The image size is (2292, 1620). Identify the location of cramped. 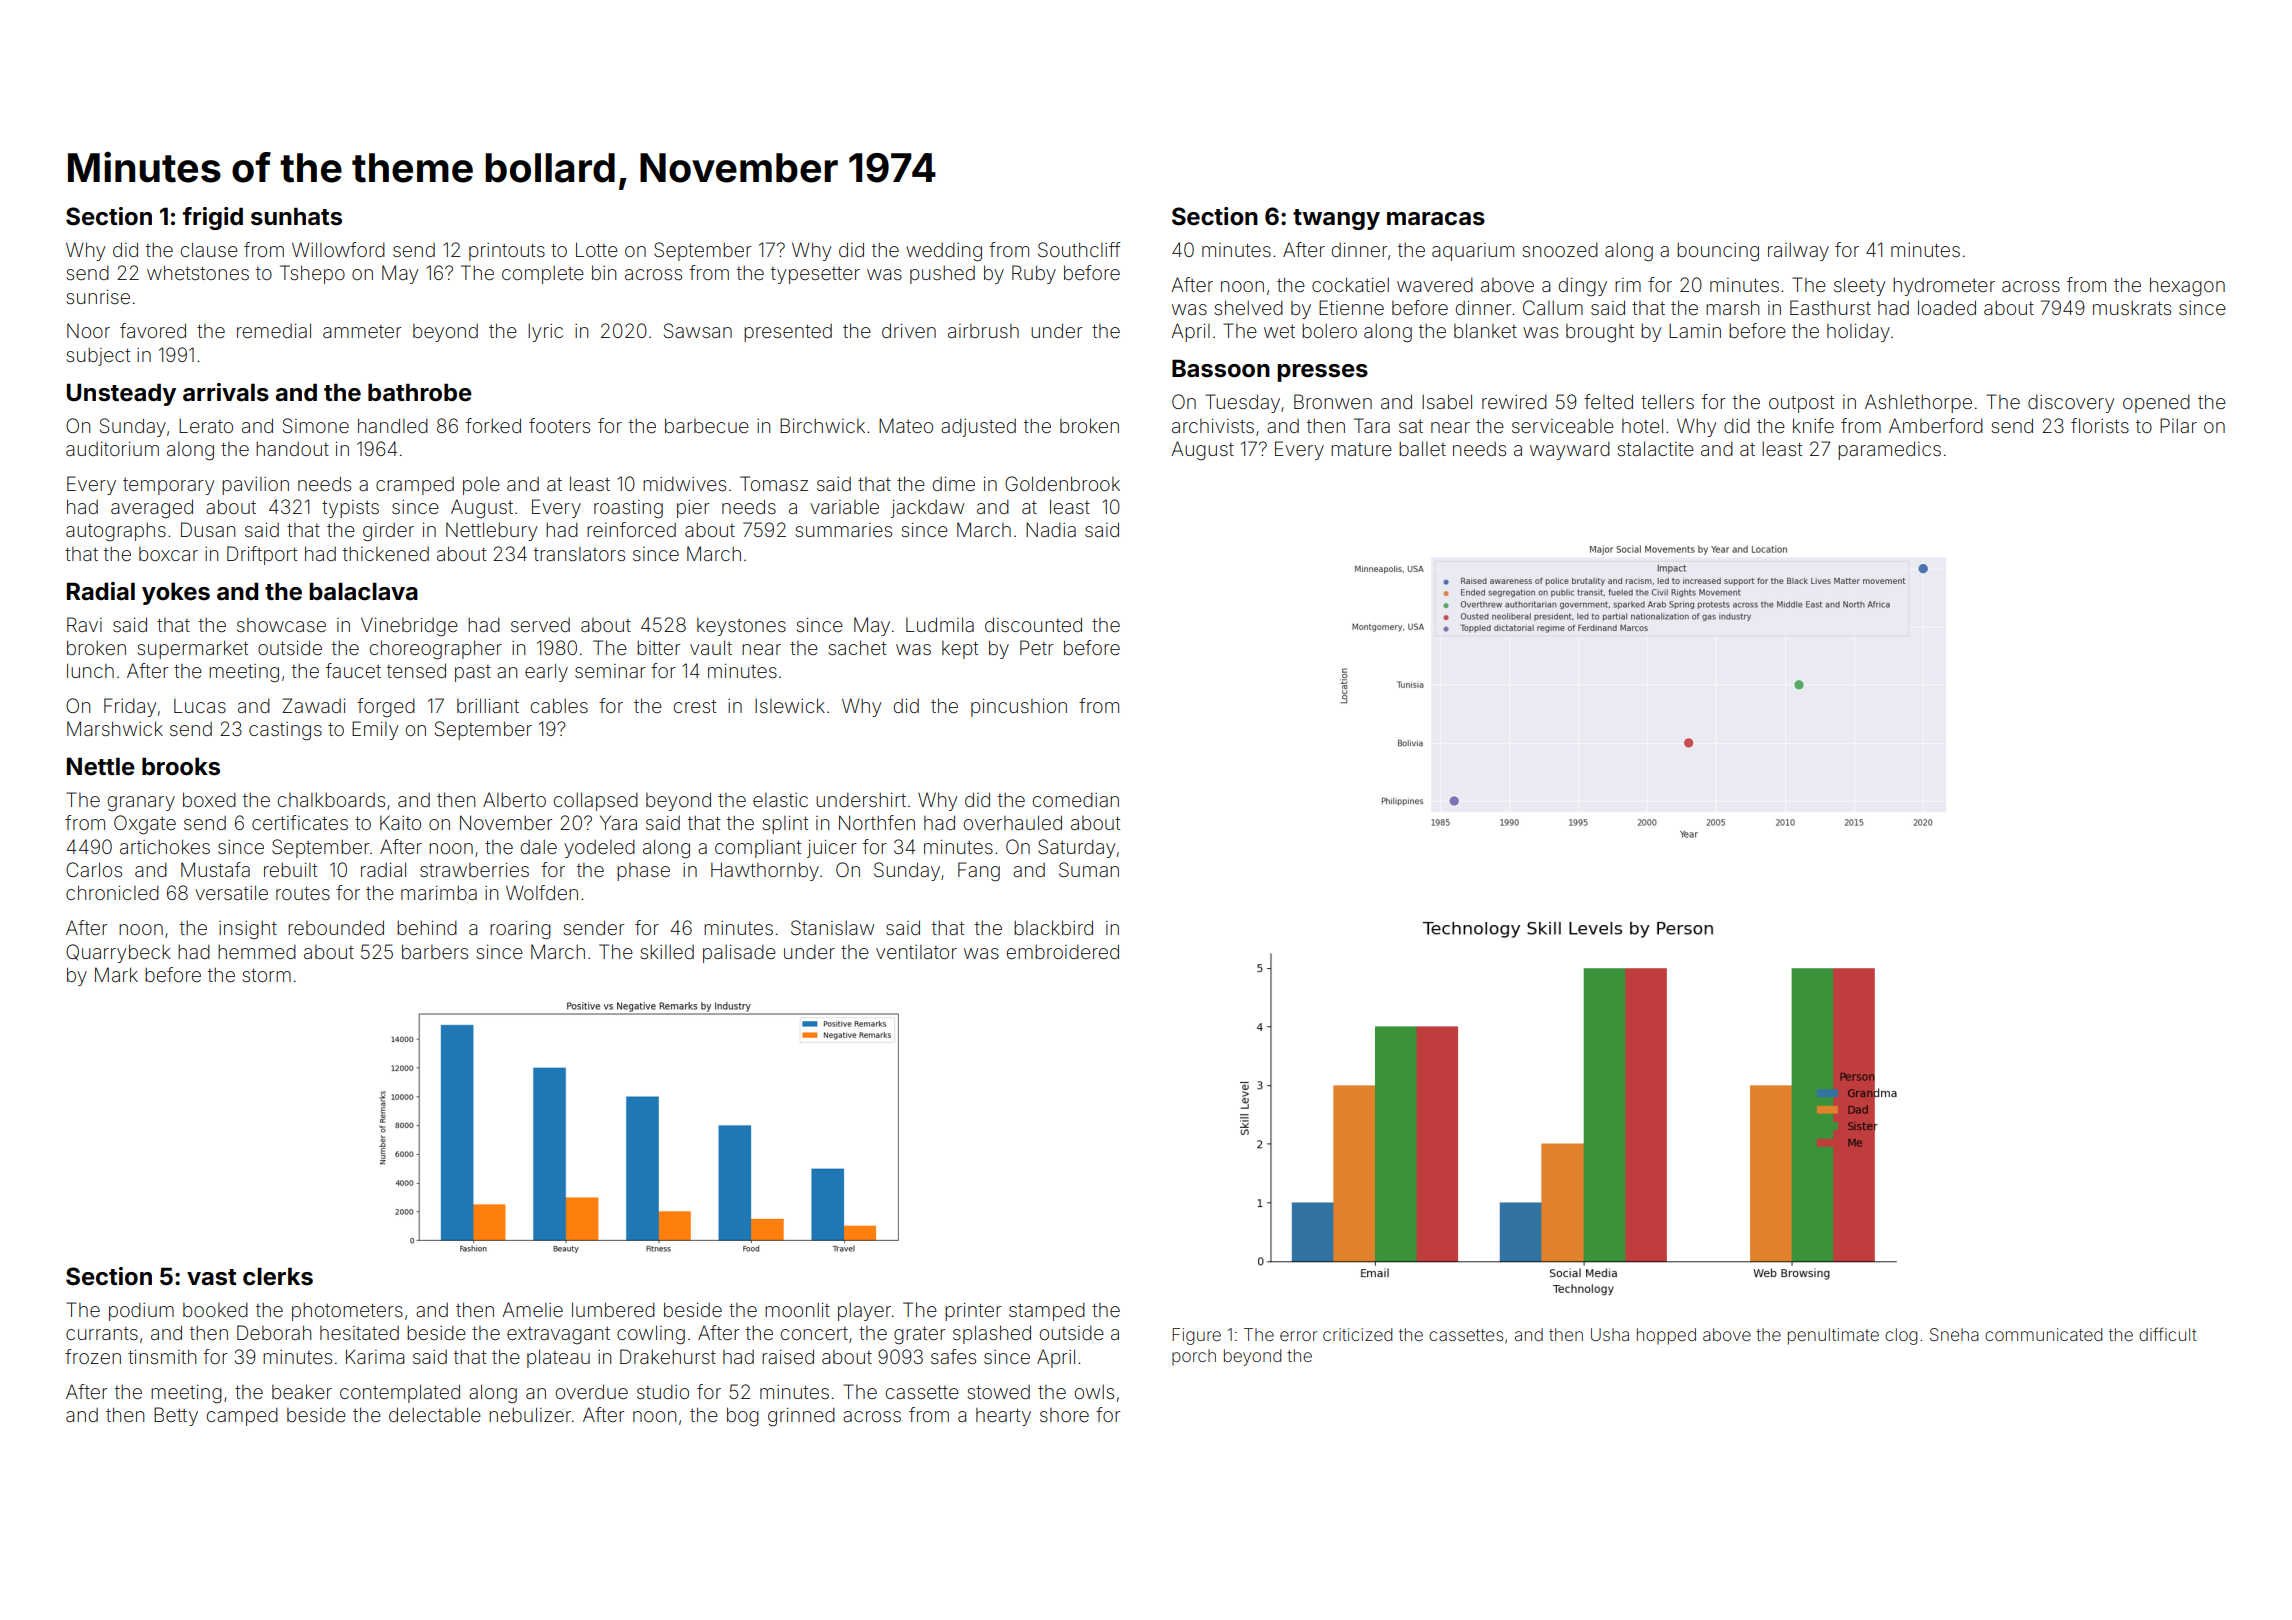
(415, 486).
